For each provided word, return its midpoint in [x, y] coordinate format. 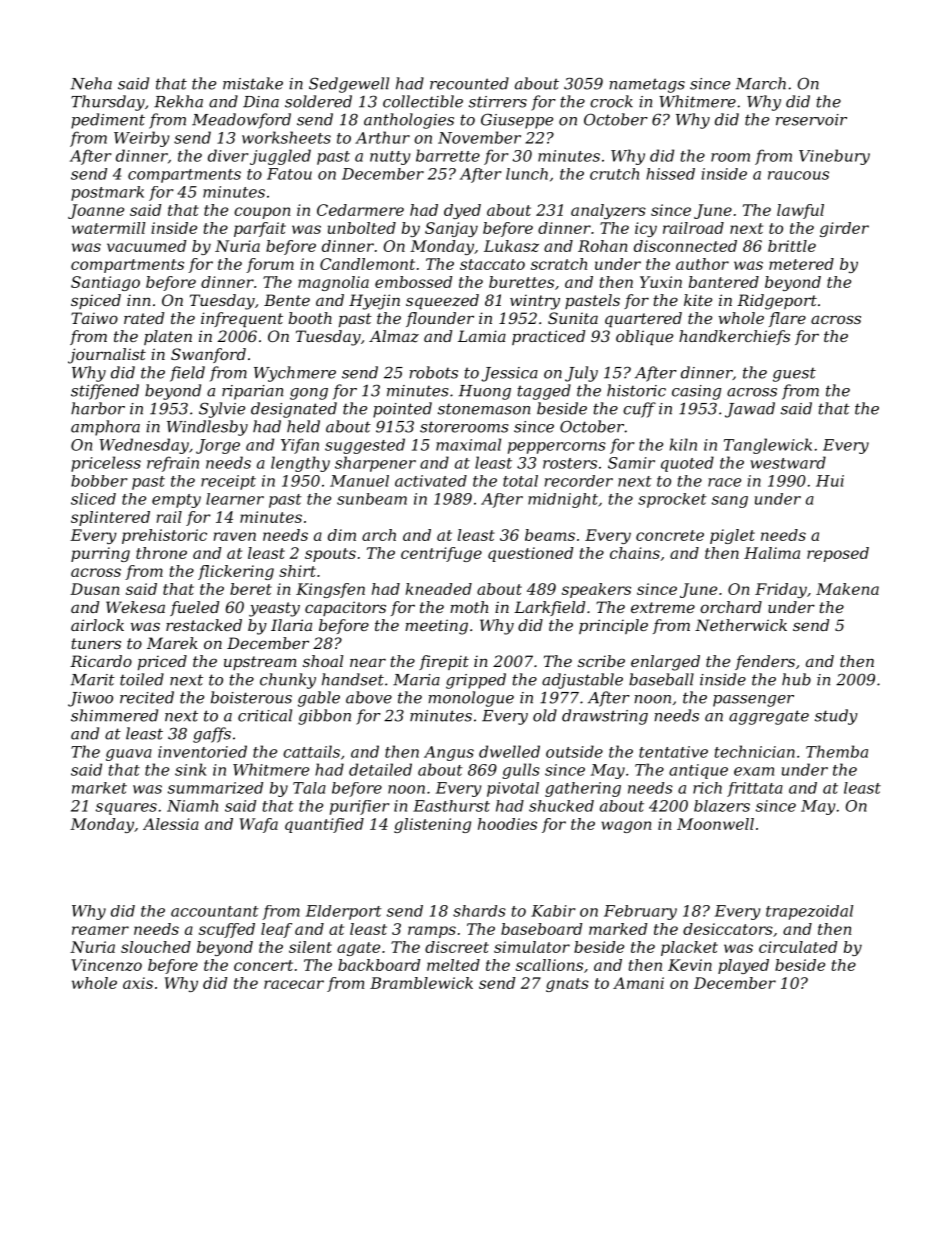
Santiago [105, 283]
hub [796, 679]
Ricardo [101, 661]
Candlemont [367, 264]
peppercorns [557, 448]
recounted [469, 83]
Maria [416, 680]
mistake [253, 83]
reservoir [811, 120]
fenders [765, 662]
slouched [156, 947]
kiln [683, 444]
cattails [311, 751]
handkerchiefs [734, 337]
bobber [99, 481]
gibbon [324, 717]
